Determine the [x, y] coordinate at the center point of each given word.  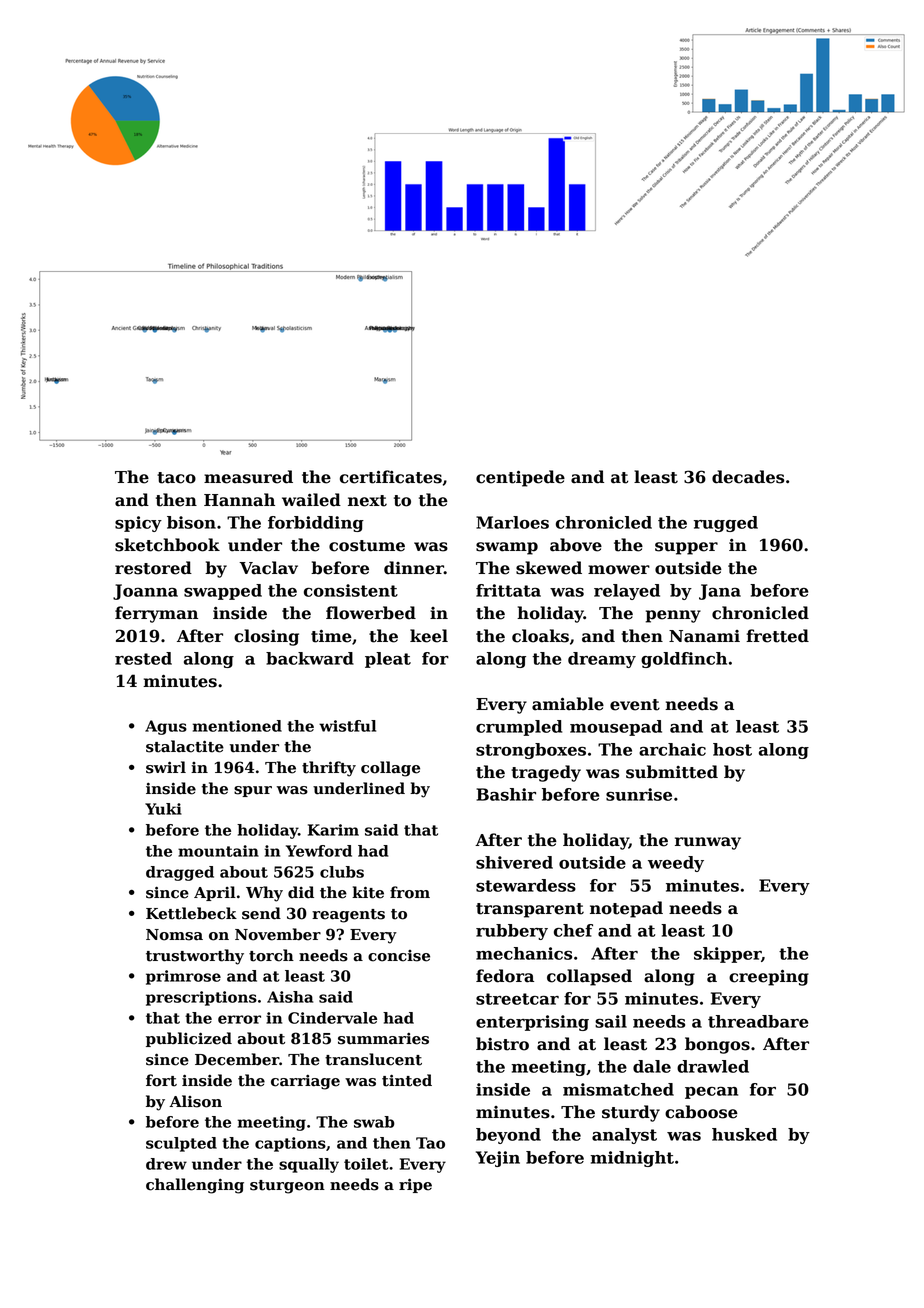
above [576, 545]
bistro [502, 1044]
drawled [713, 1066]
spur [253, 791]
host [732, 749]
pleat [388, 660]
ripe [415, 1185]
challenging [195, 1186]
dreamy [602, 660]
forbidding [316, 524]
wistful [347, 726]
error [239, 1019]
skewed [549, 568]
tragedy [546, 773]
